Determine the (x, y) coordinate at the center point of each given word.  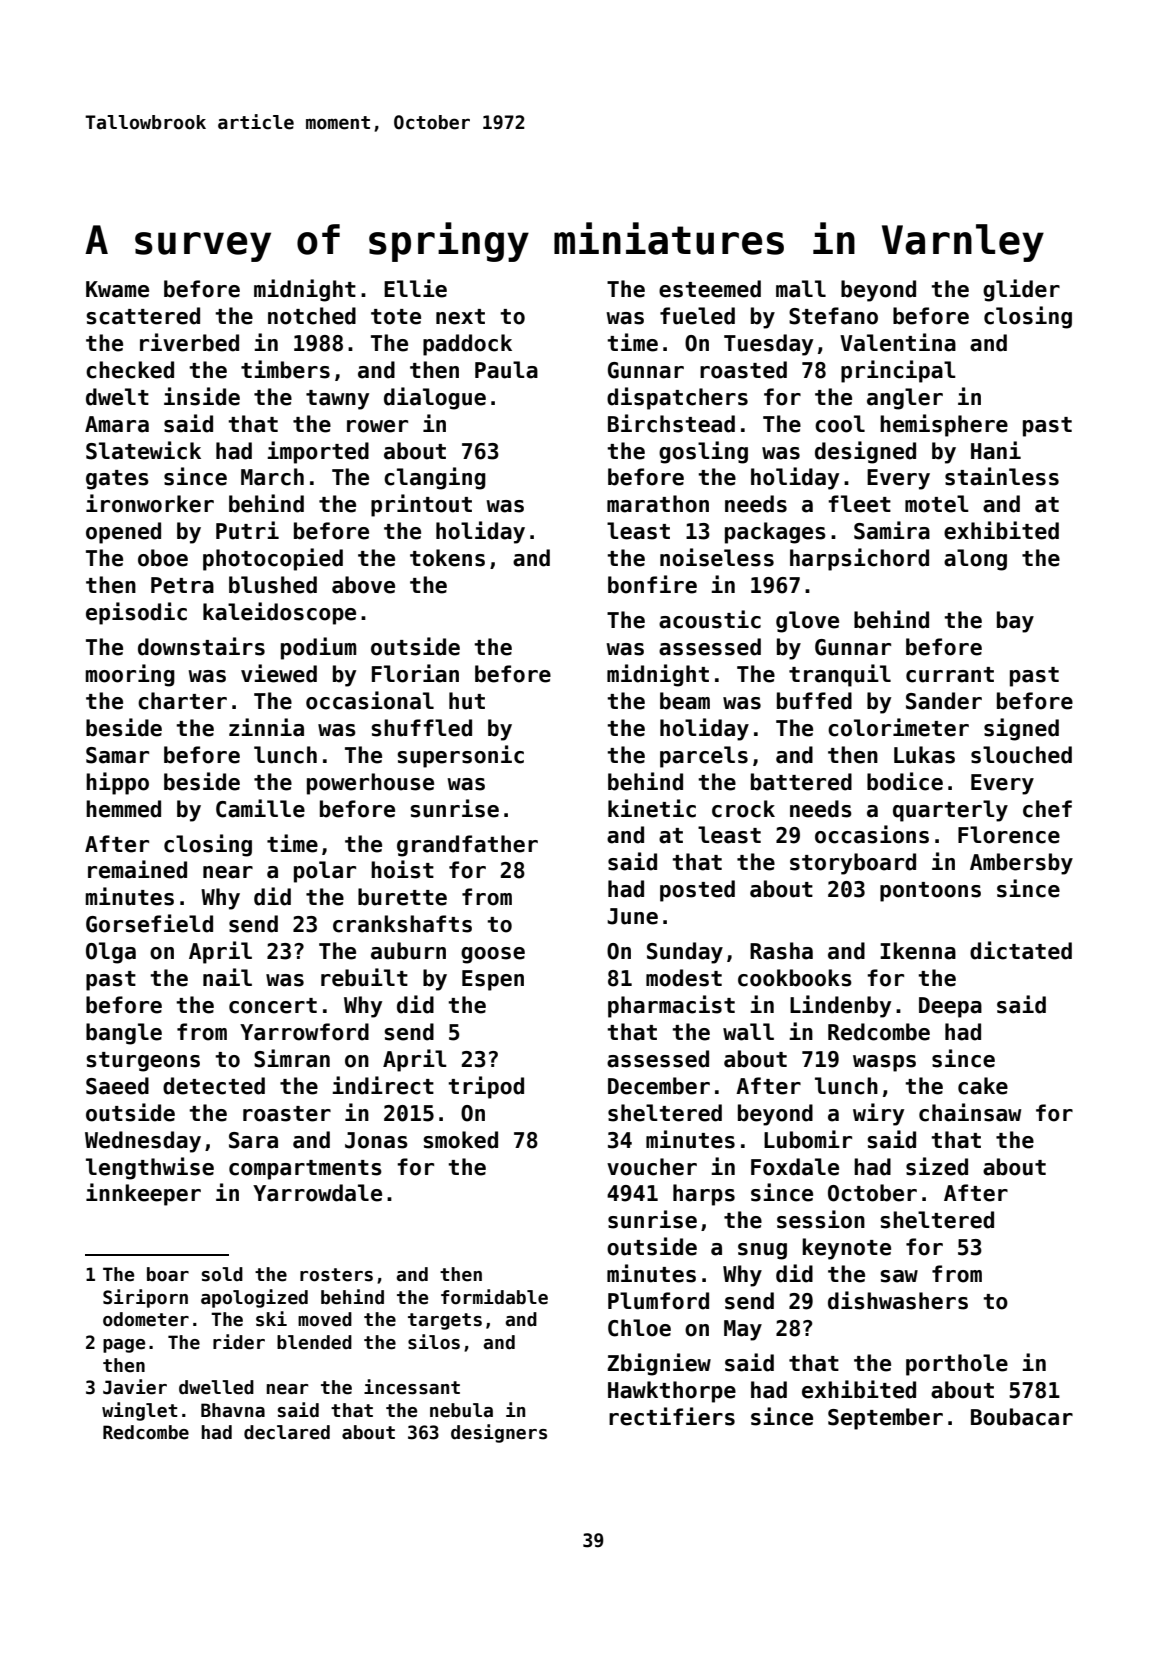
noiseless (717, 557)
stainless (1002, 476)
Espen (493, 980)
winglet (139, 1411)
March (272, 477)
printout (421, 505)
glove (807, 622)
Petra (182, 585)
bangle (124, 1034)
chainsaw (970, 1112)
